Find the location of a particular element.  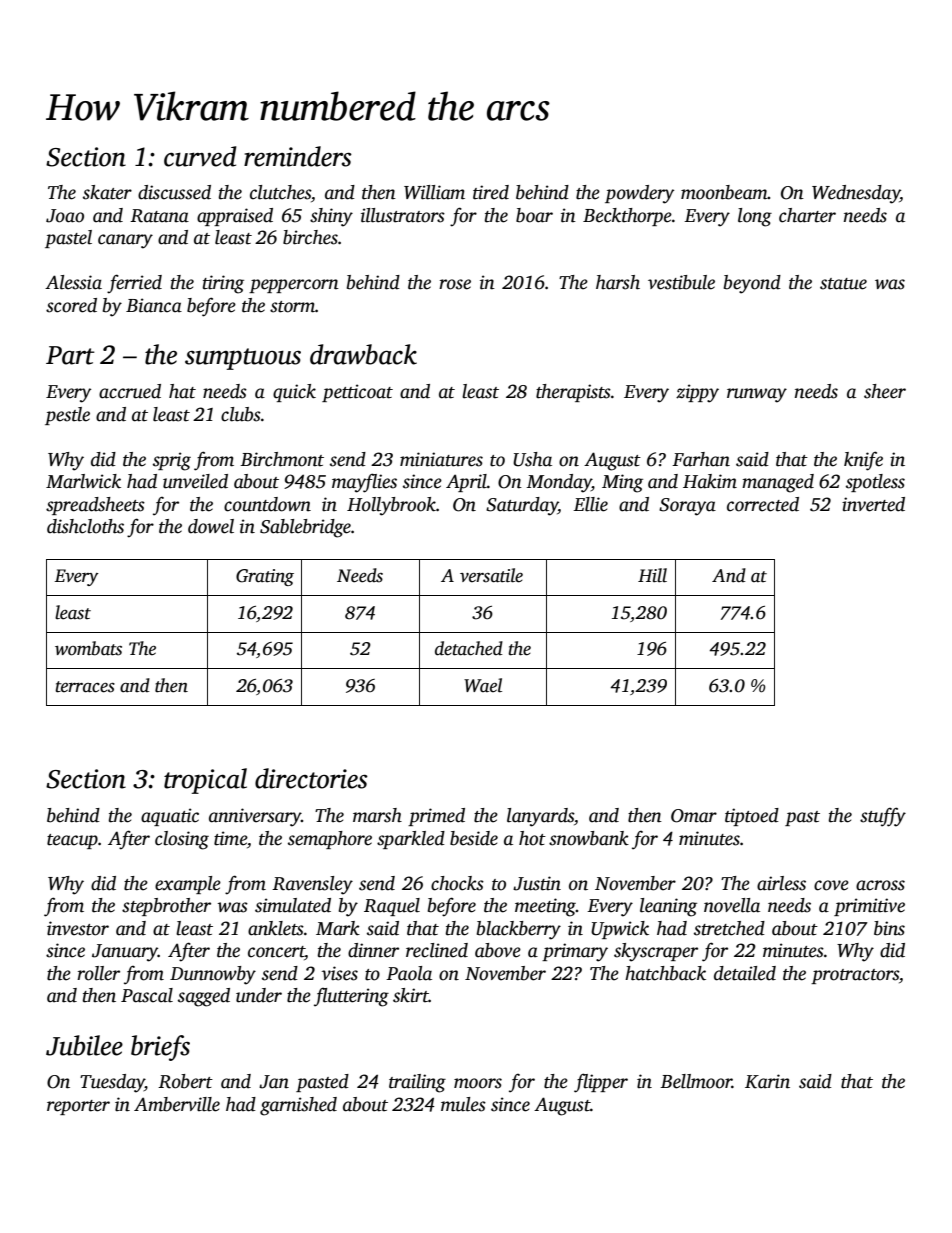

Wednesday is located at coordinates (856, 194).
